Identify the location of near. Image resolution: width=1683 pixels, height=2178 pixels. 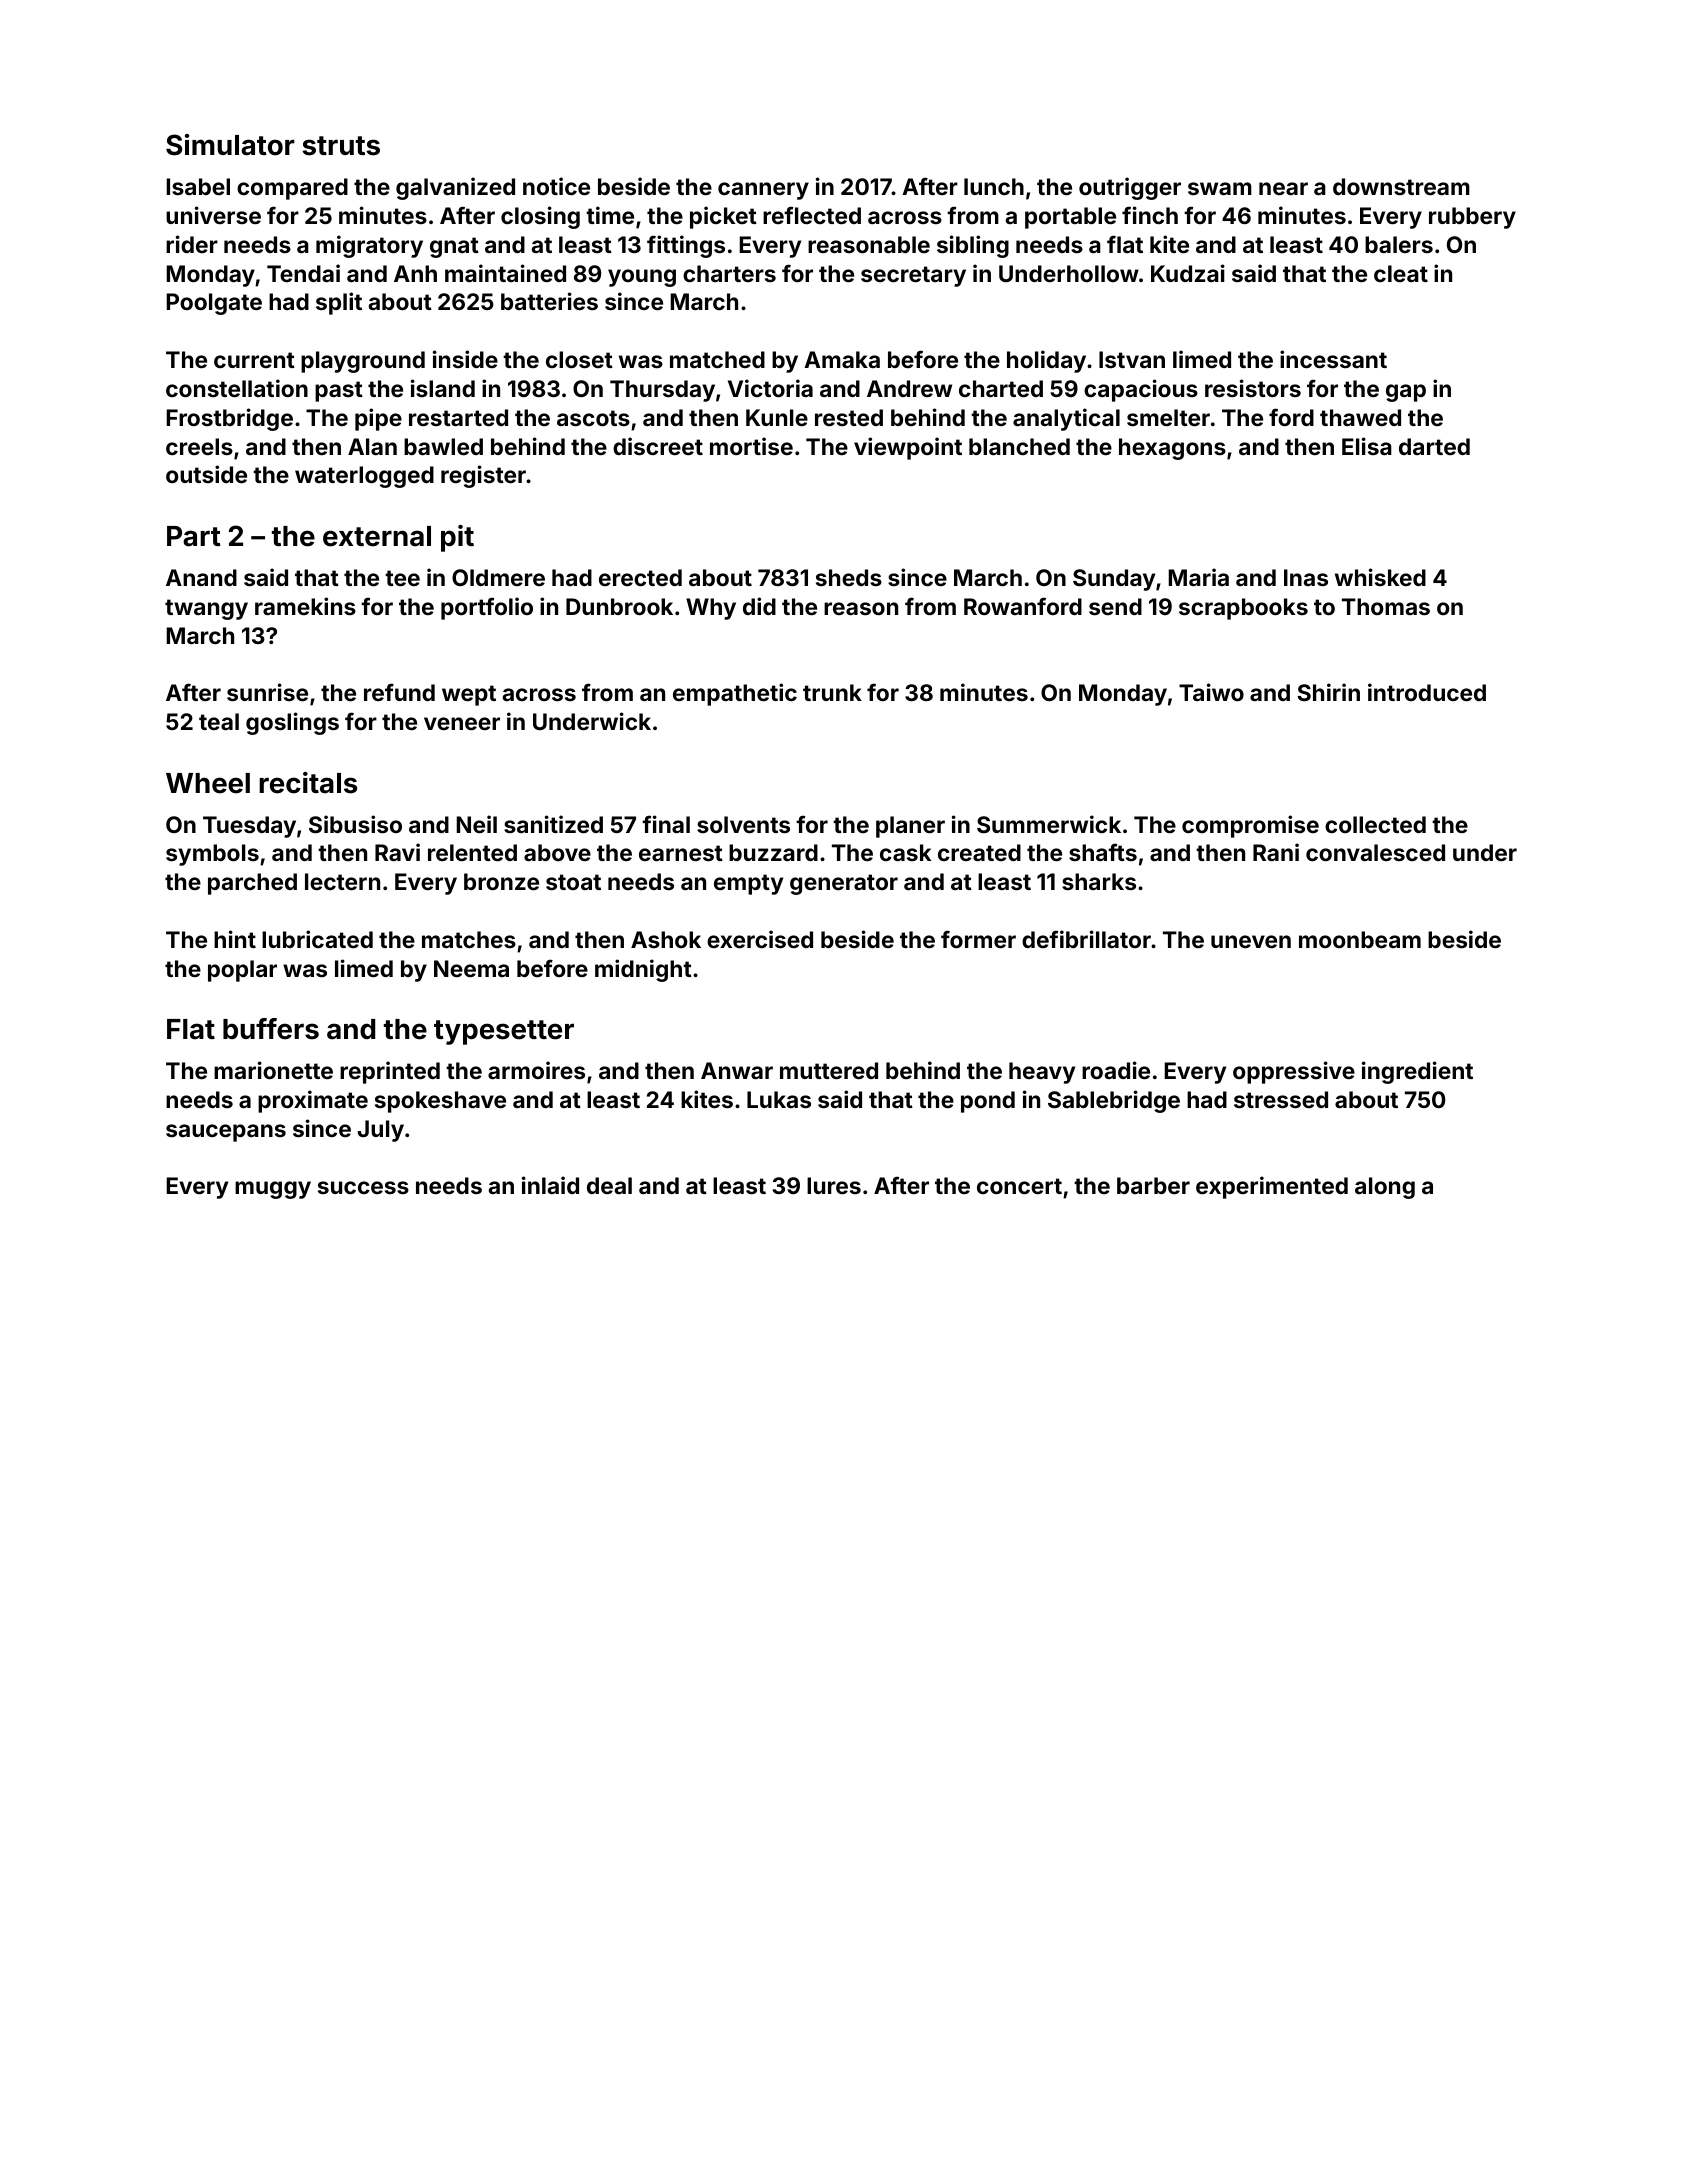
(1283, 188).
